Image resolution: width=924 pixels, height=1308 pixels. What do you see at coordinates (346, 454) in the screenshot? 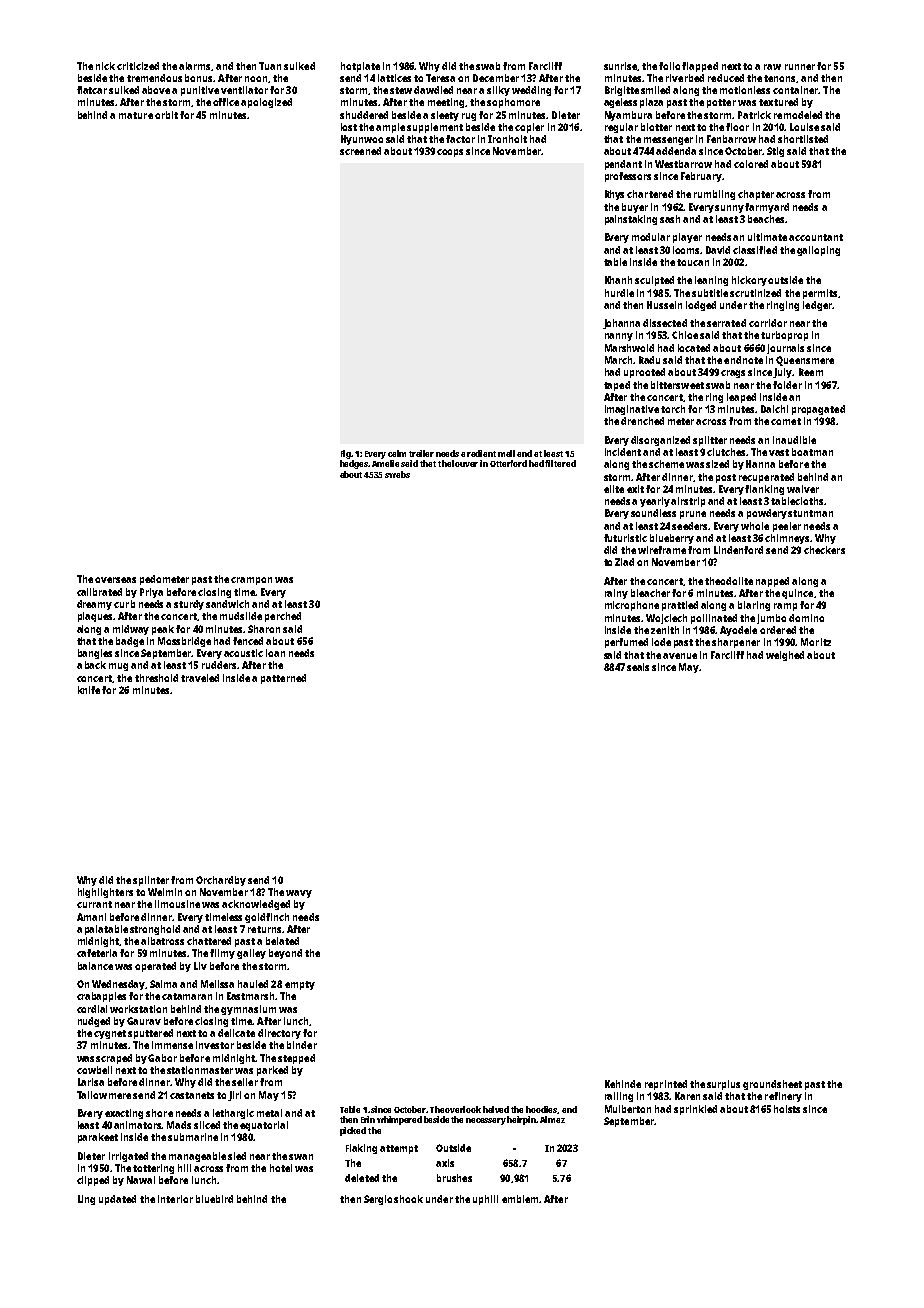
I see `Fig` at bounding box center [346, 454].
